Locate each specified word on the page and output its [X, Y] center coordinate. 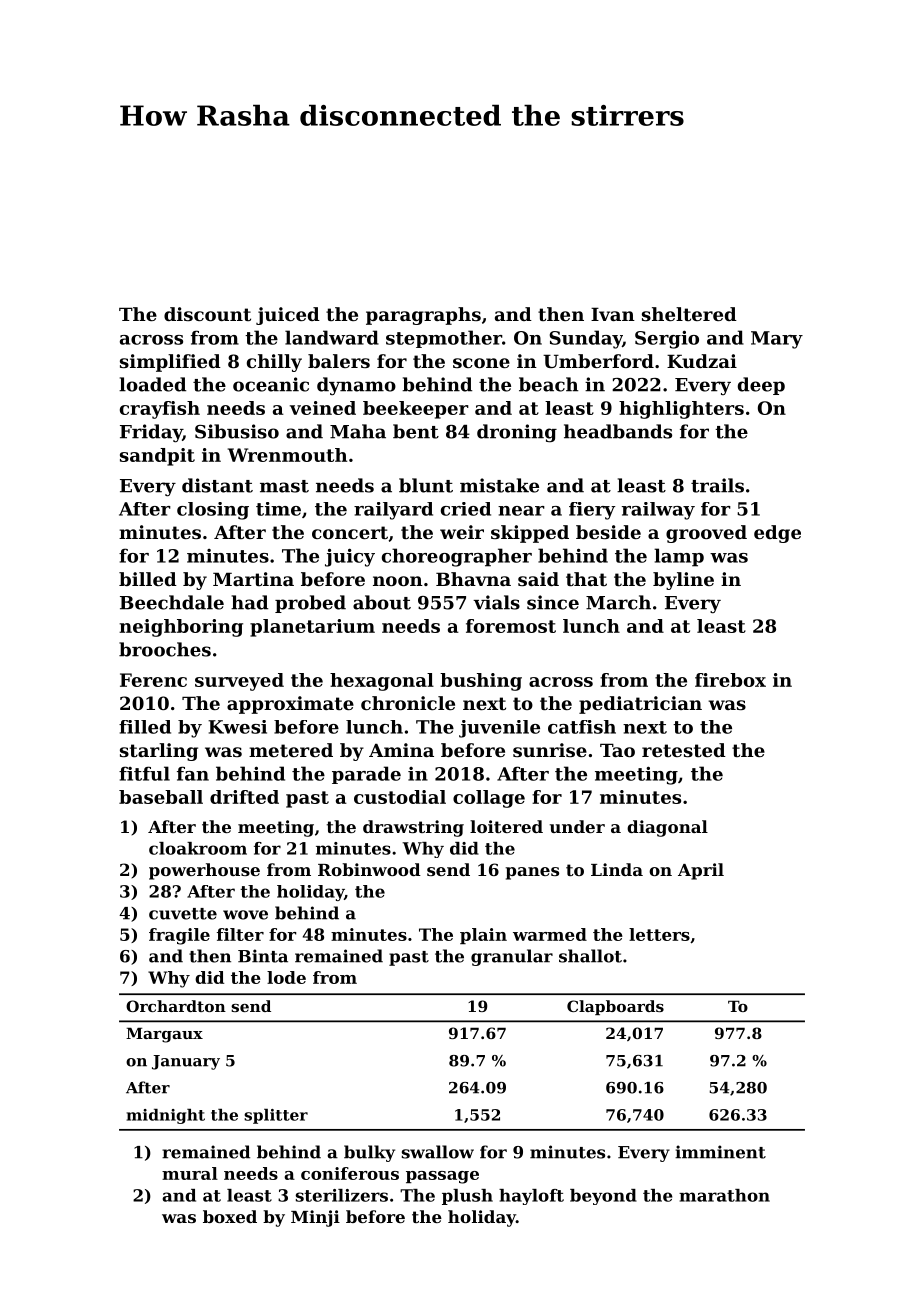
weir [462, 532]
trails [717, 485]
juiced [288, 316]
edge [777, 534]
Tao [617, 750]
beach [548, 384]
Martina [253, 579]
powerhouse [204, 871]
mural [190, 1173]
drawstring [413, 828]
